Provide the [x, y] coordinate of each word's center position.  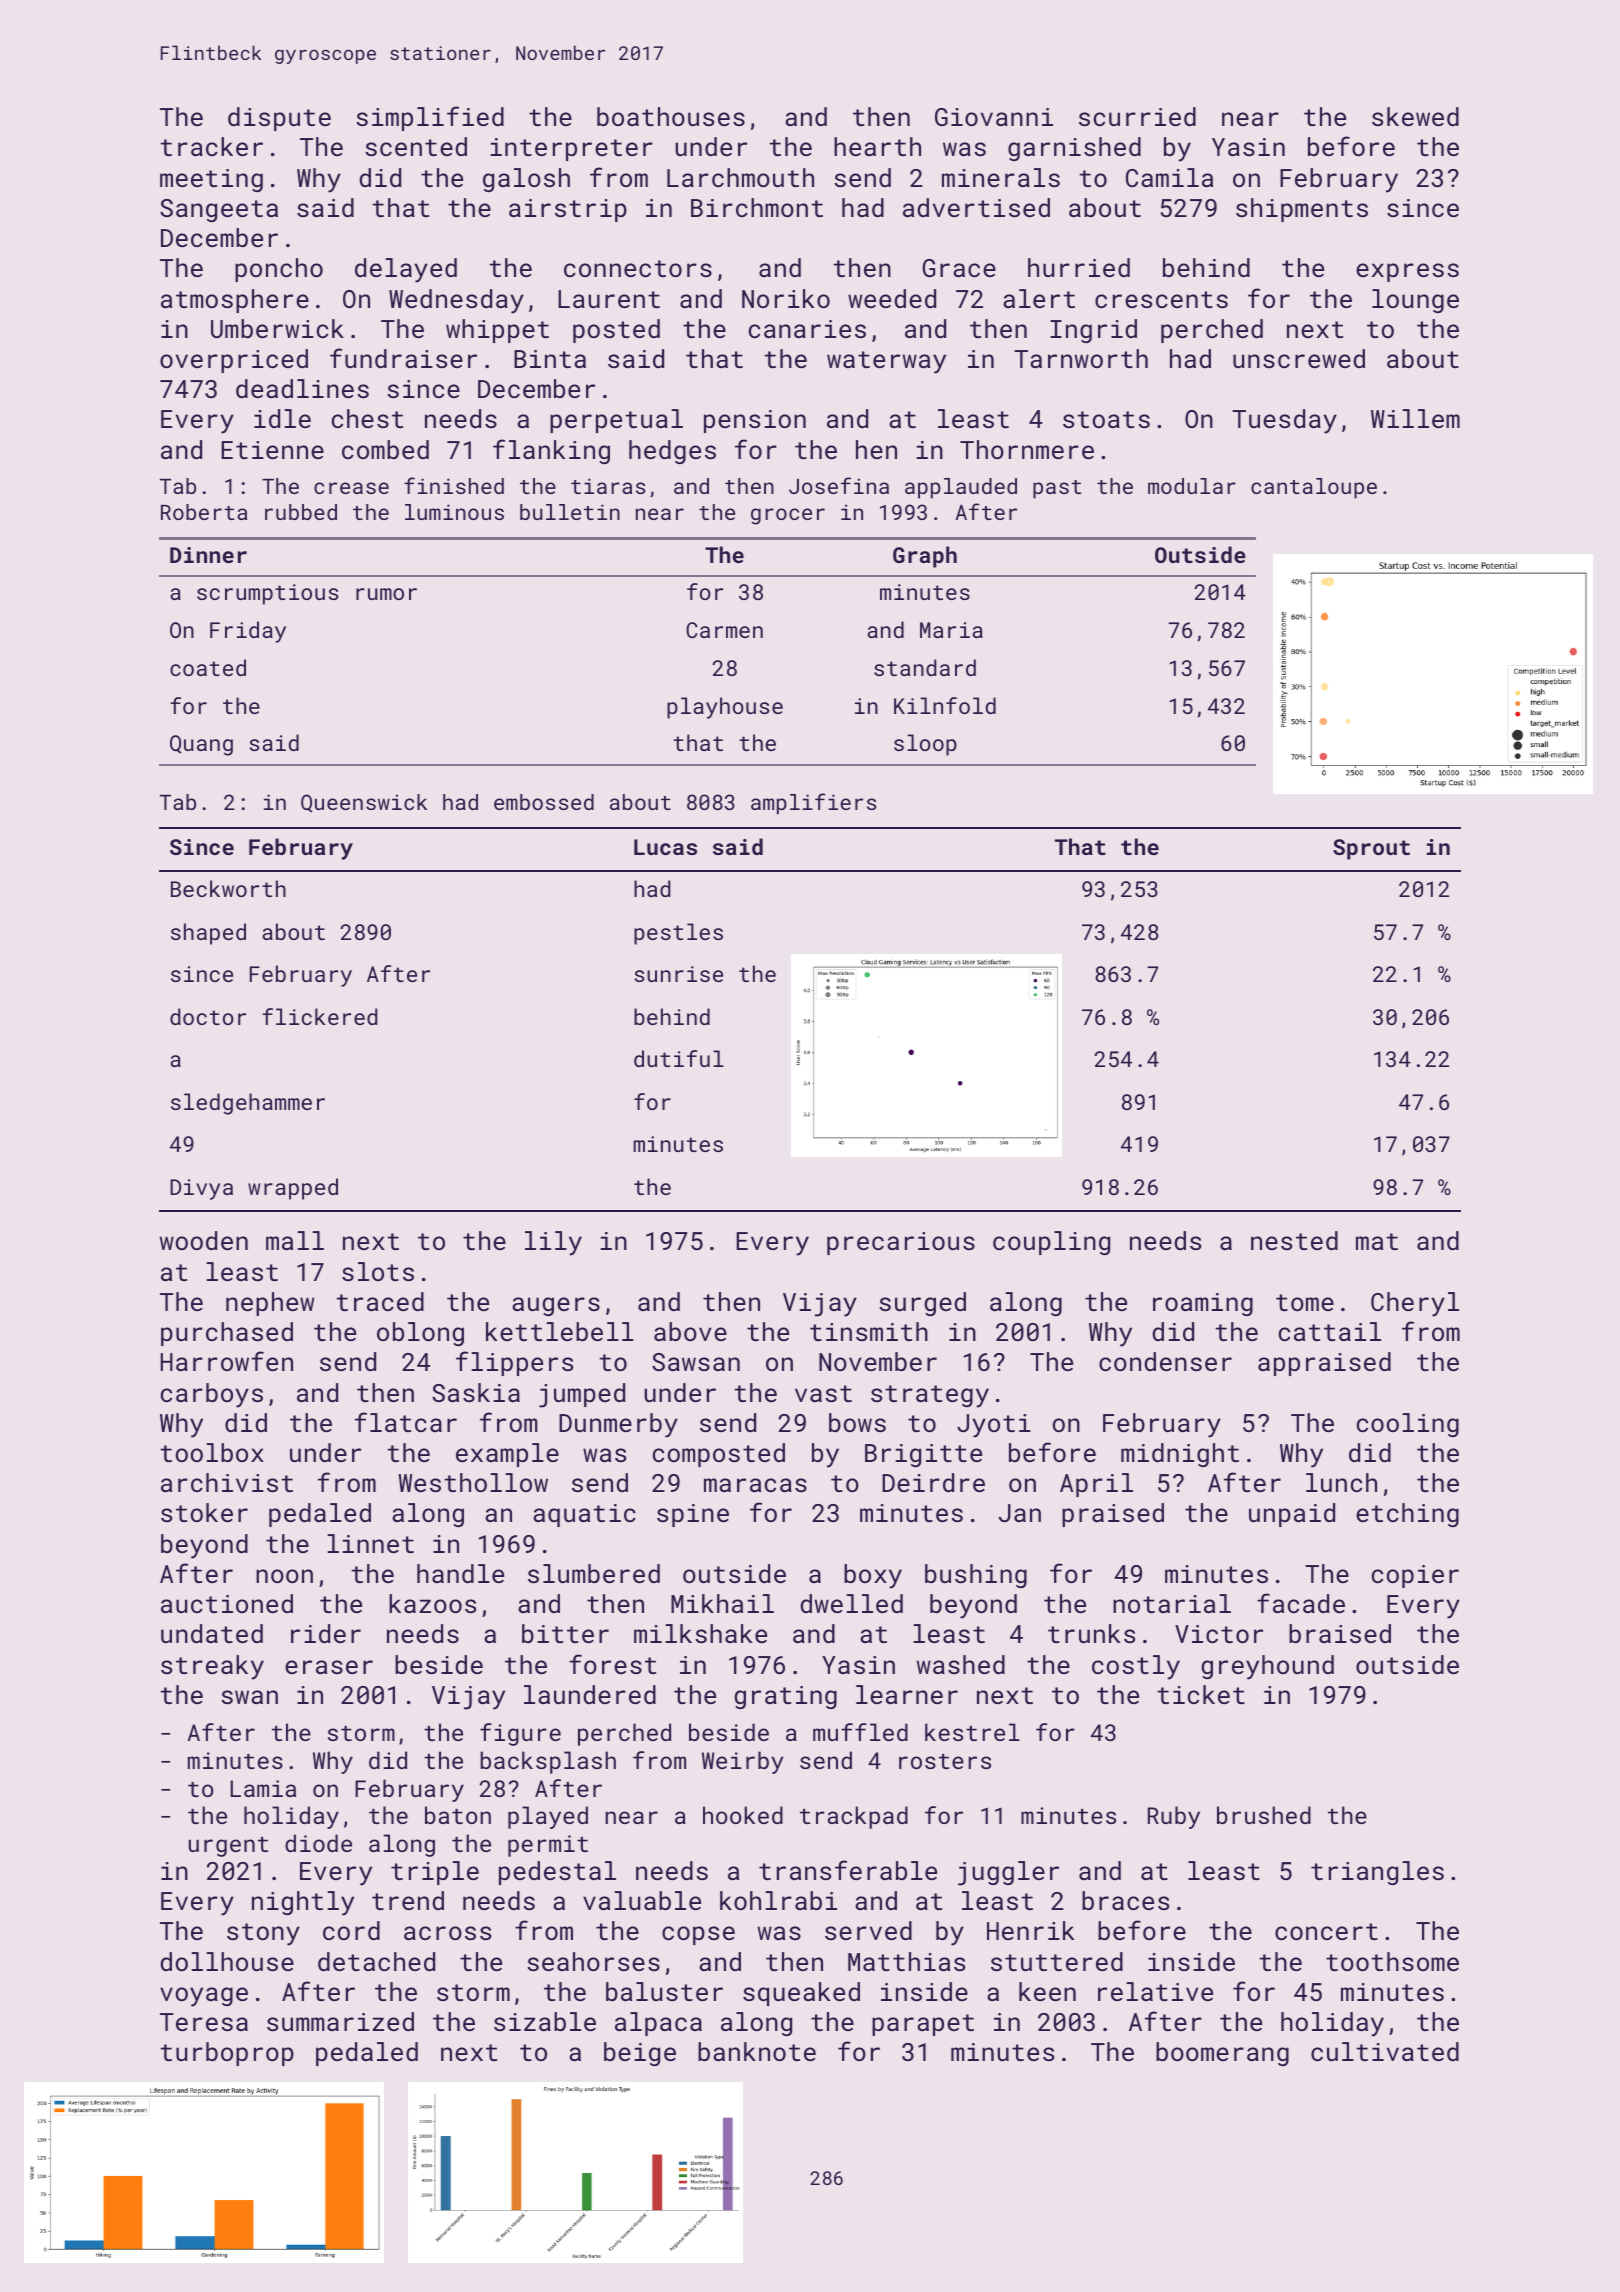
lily [553, 1243]
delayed [406, 270]
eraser [329, 1667]
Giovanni [994, 117]
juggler [1008, 1873]
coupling [1051, 1243]
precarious [901, 1243]
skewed [1415, 116]
